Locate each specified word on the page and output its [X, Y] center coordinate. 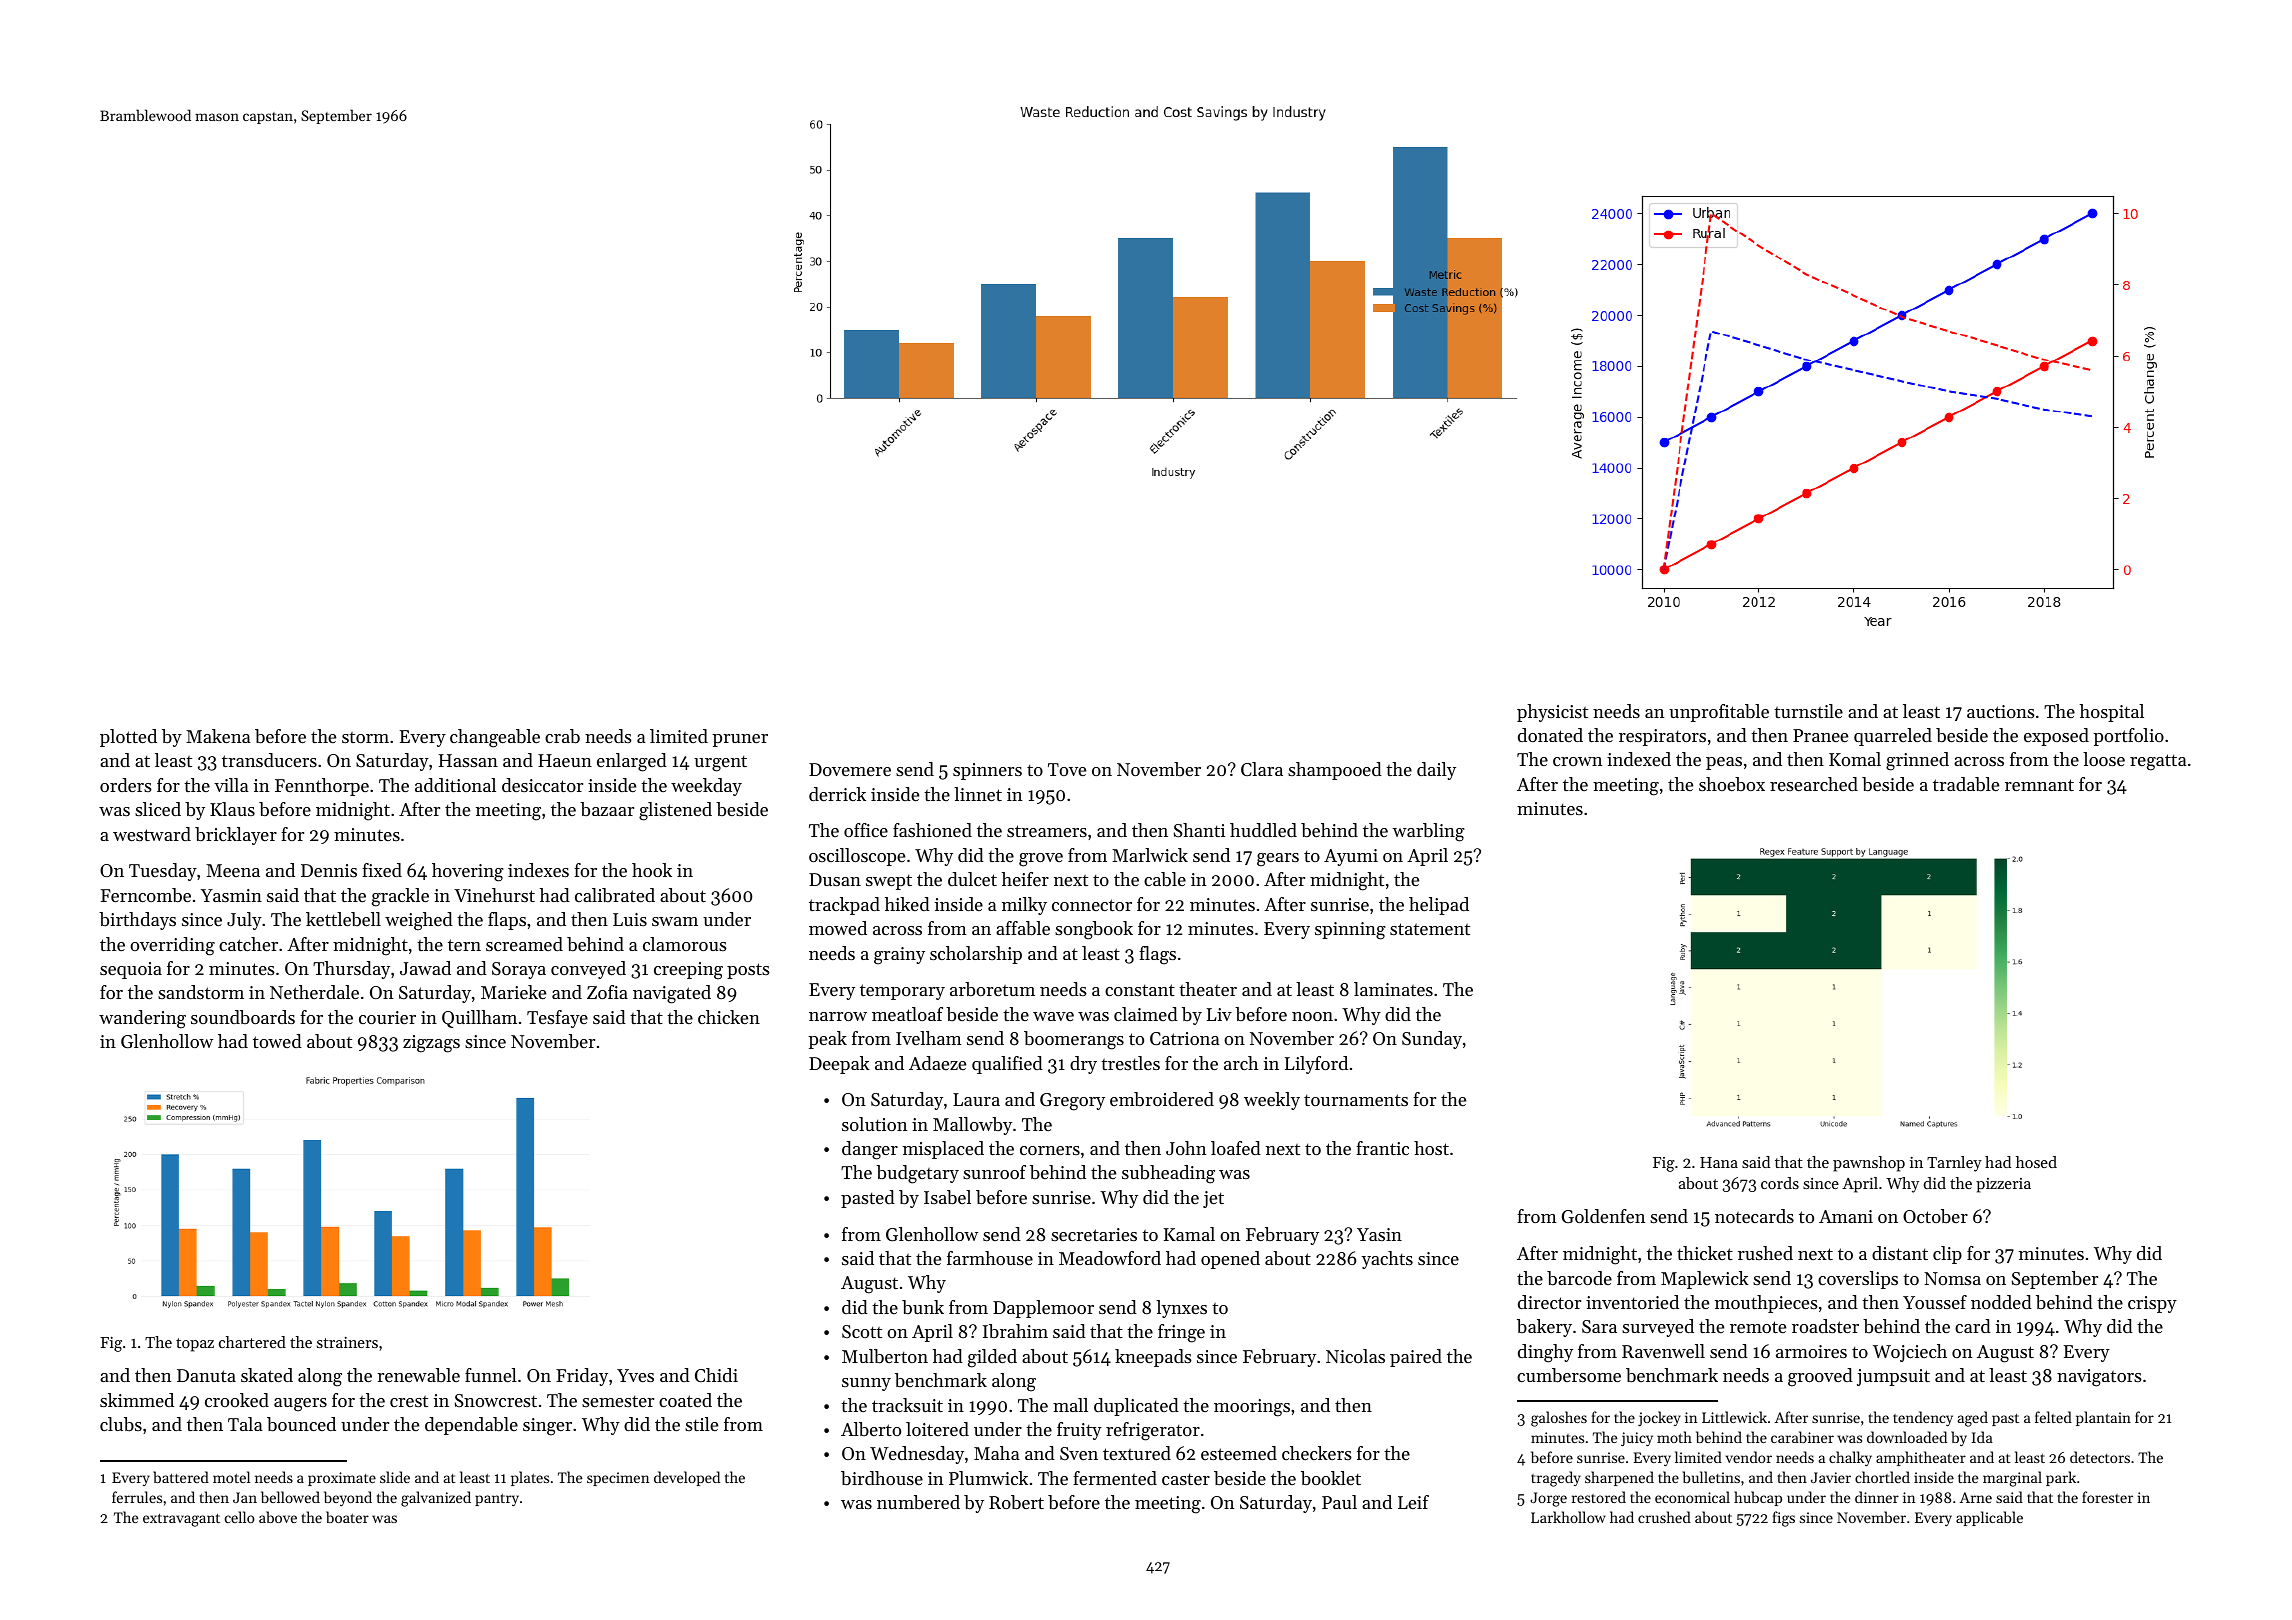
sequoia [131, 970]
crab [562, 736]
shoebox [1732, 784]
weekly [1272, 1101]
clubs [121, 1424]
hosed [2036, 1162]
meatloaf [907, 1014]
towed [277, 1041]
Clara [1262, 769]
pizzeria [2003, 1185]
